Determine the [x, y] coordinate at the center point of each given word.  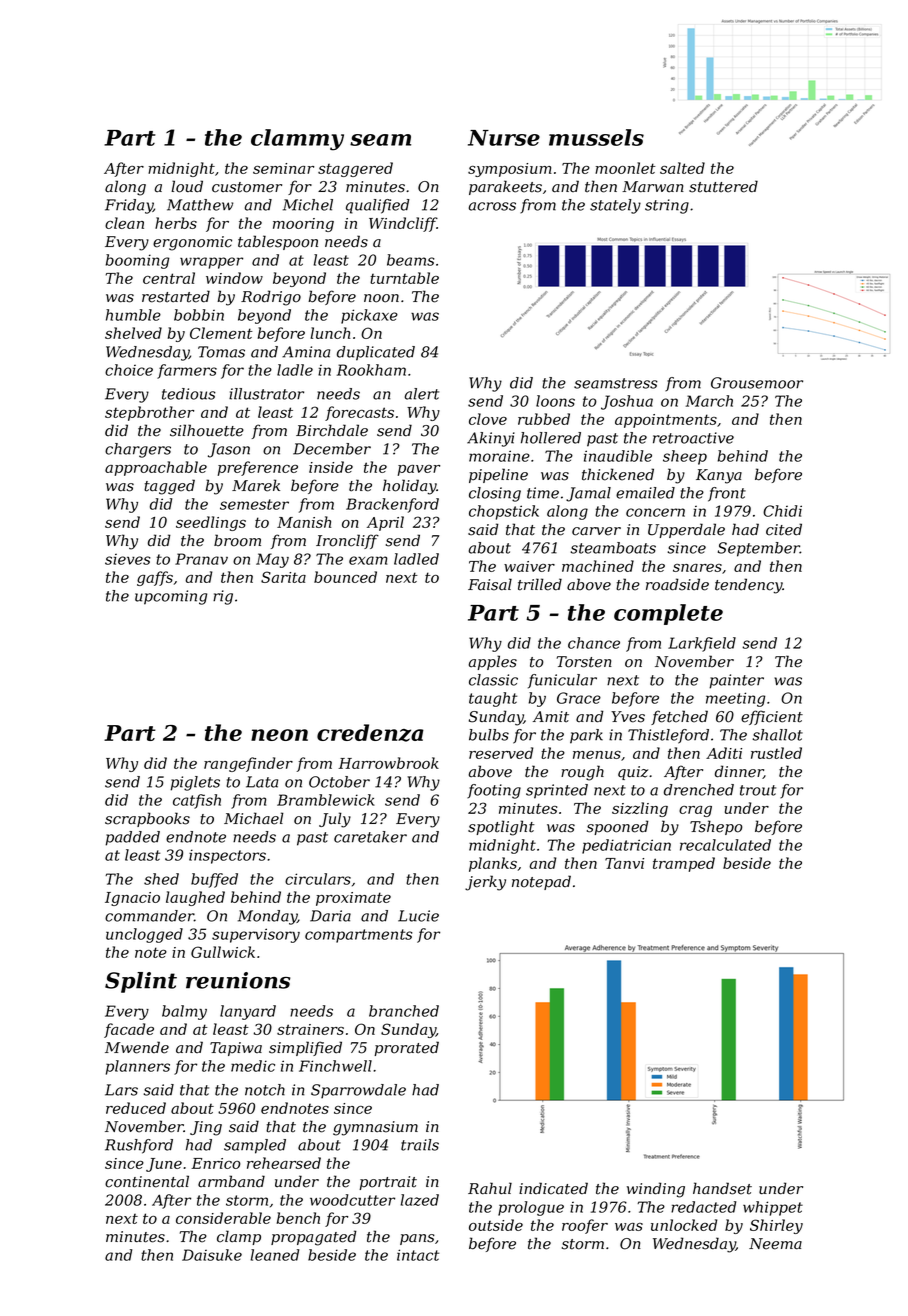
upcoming [171, 597]
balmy [184, 1012]
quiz [633, 773]
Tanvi [624, 863]
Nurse [504, 138]
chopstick [504, 512]
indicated [553, 1188]
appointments [666, 421]
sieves [127, 559]
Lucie [418, 916]
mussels [596, 137]
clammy [297, 140]
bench [298, 1218]
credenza [370, 733]
